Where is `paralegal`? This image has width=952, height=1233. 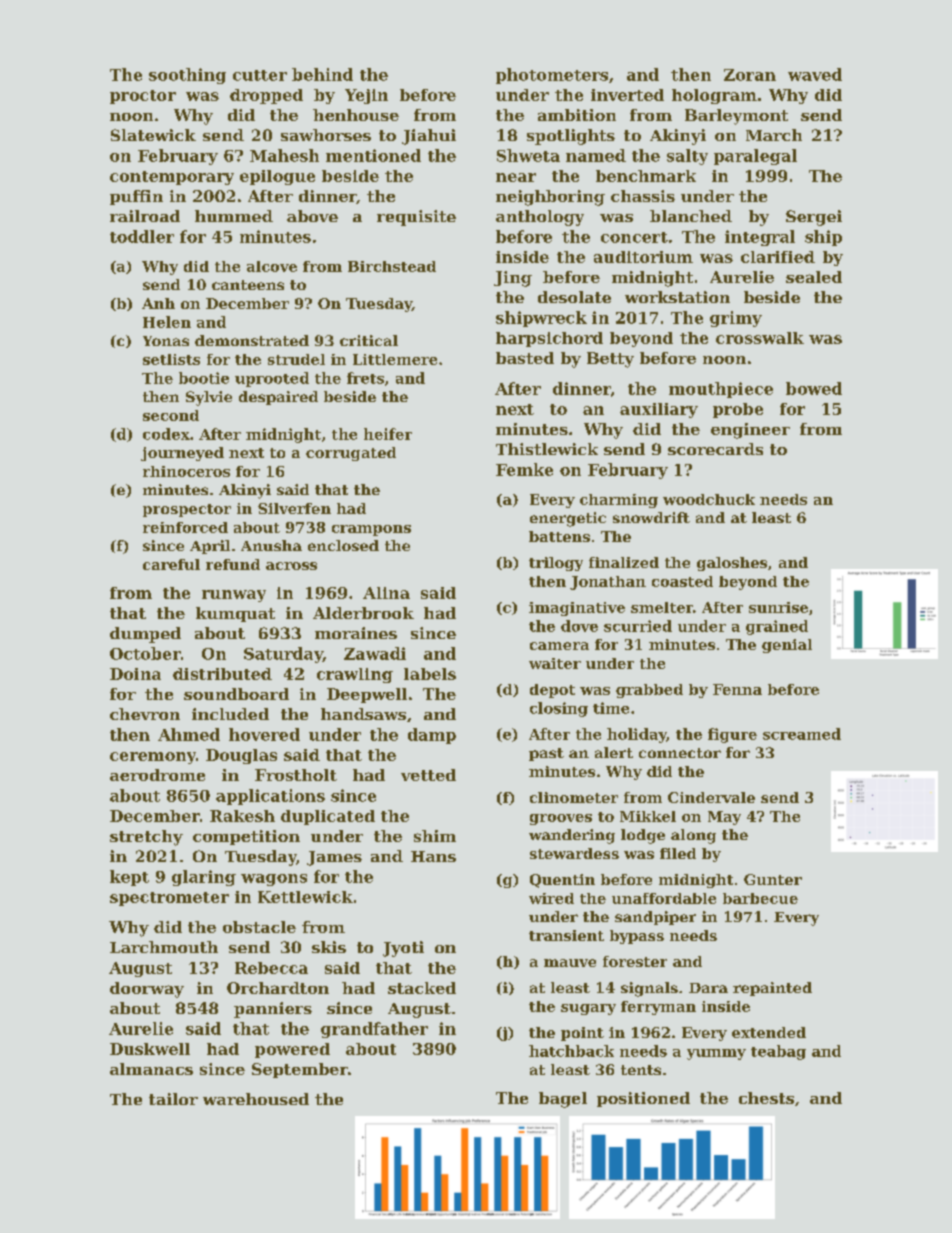
paralegal is located at coordinates (755, 157).
